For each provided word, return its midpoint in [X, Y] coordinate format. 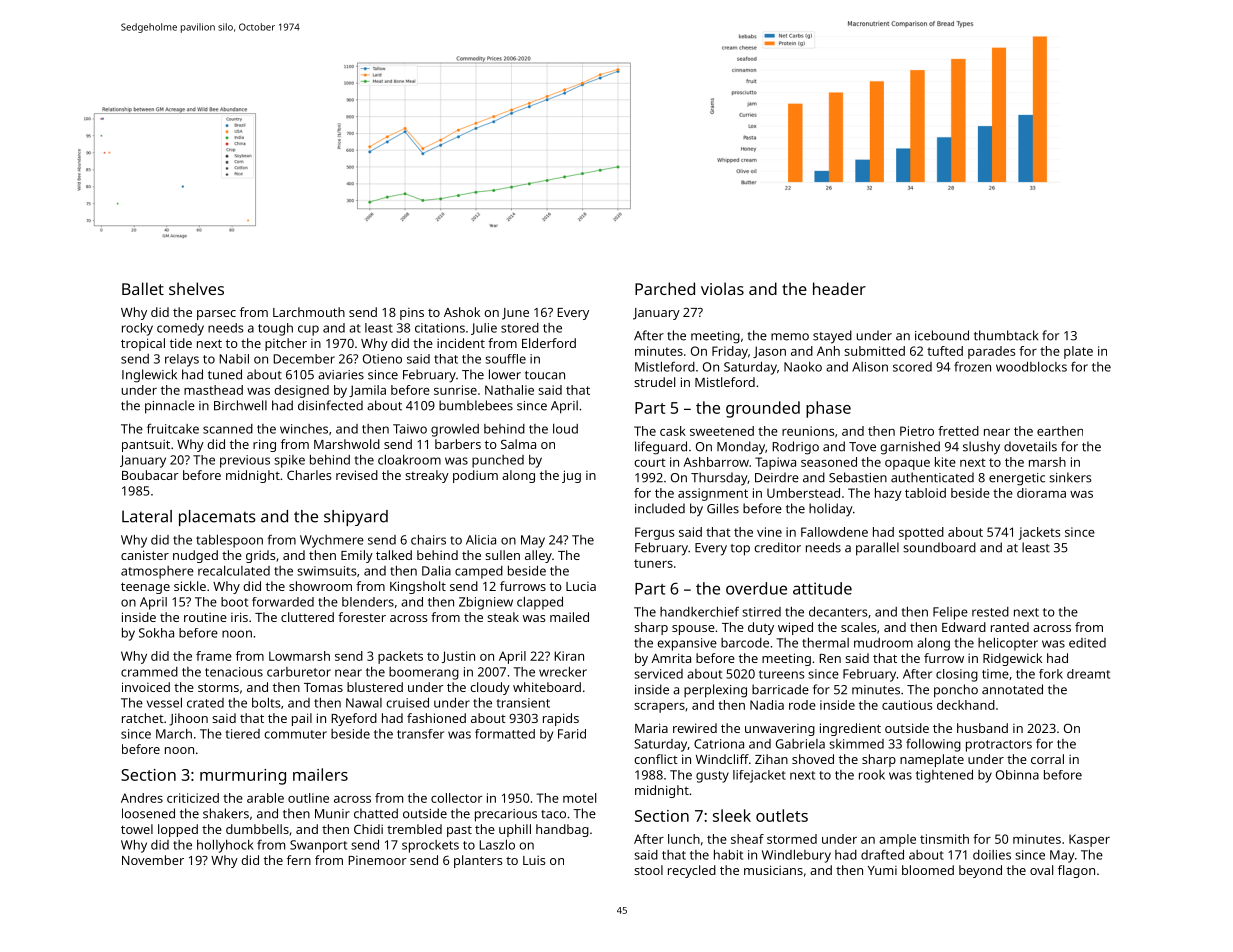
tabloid [925, 493]
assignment [713, 494]
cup [308, 330]
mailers [320, 774]
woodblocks [1031, 366]
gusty [712, 777]
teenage [145, 588]
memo [790, 337]
